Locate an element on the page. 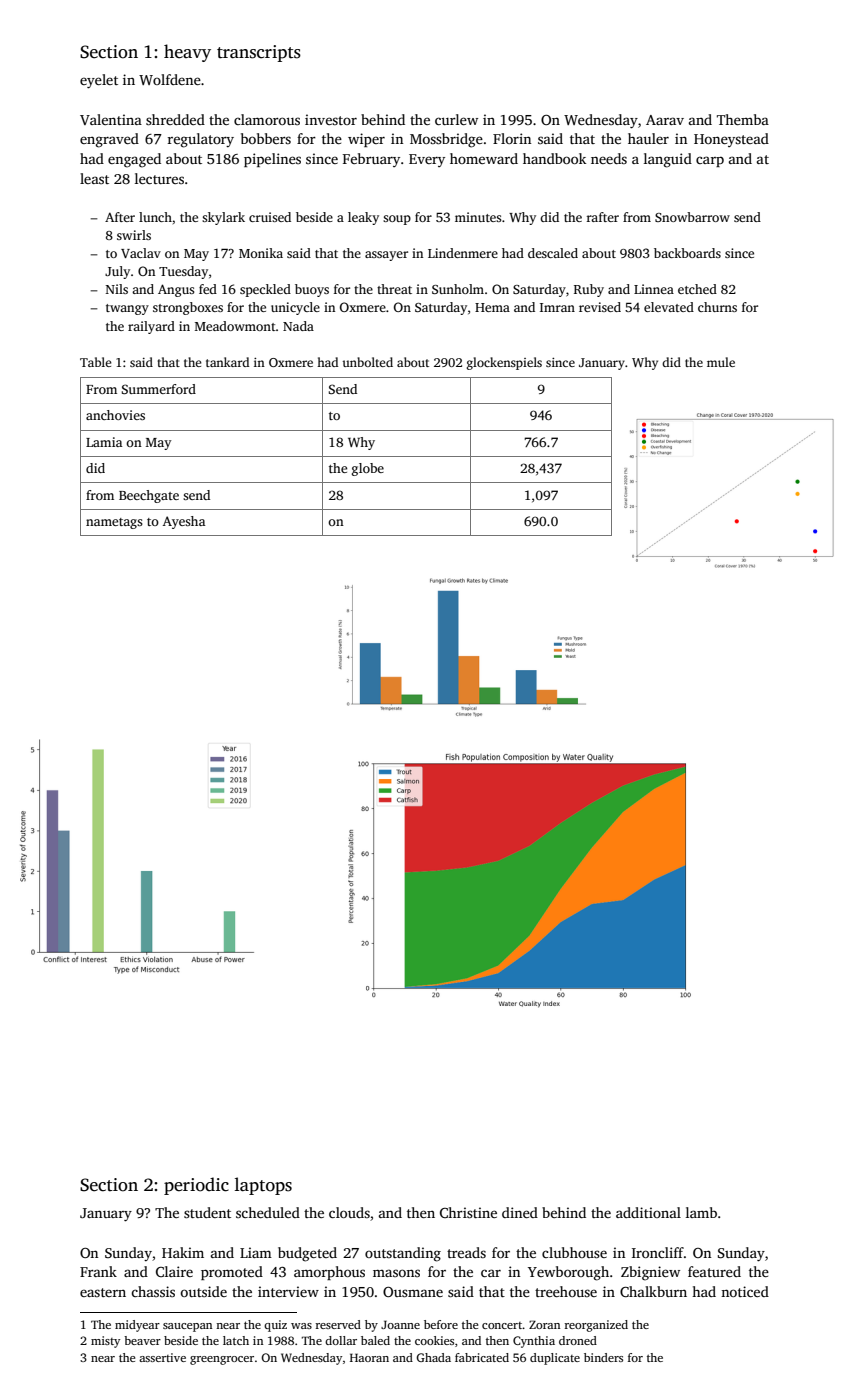 This image has height=1400, width=849. globe is located at coordinates (368, 469).
